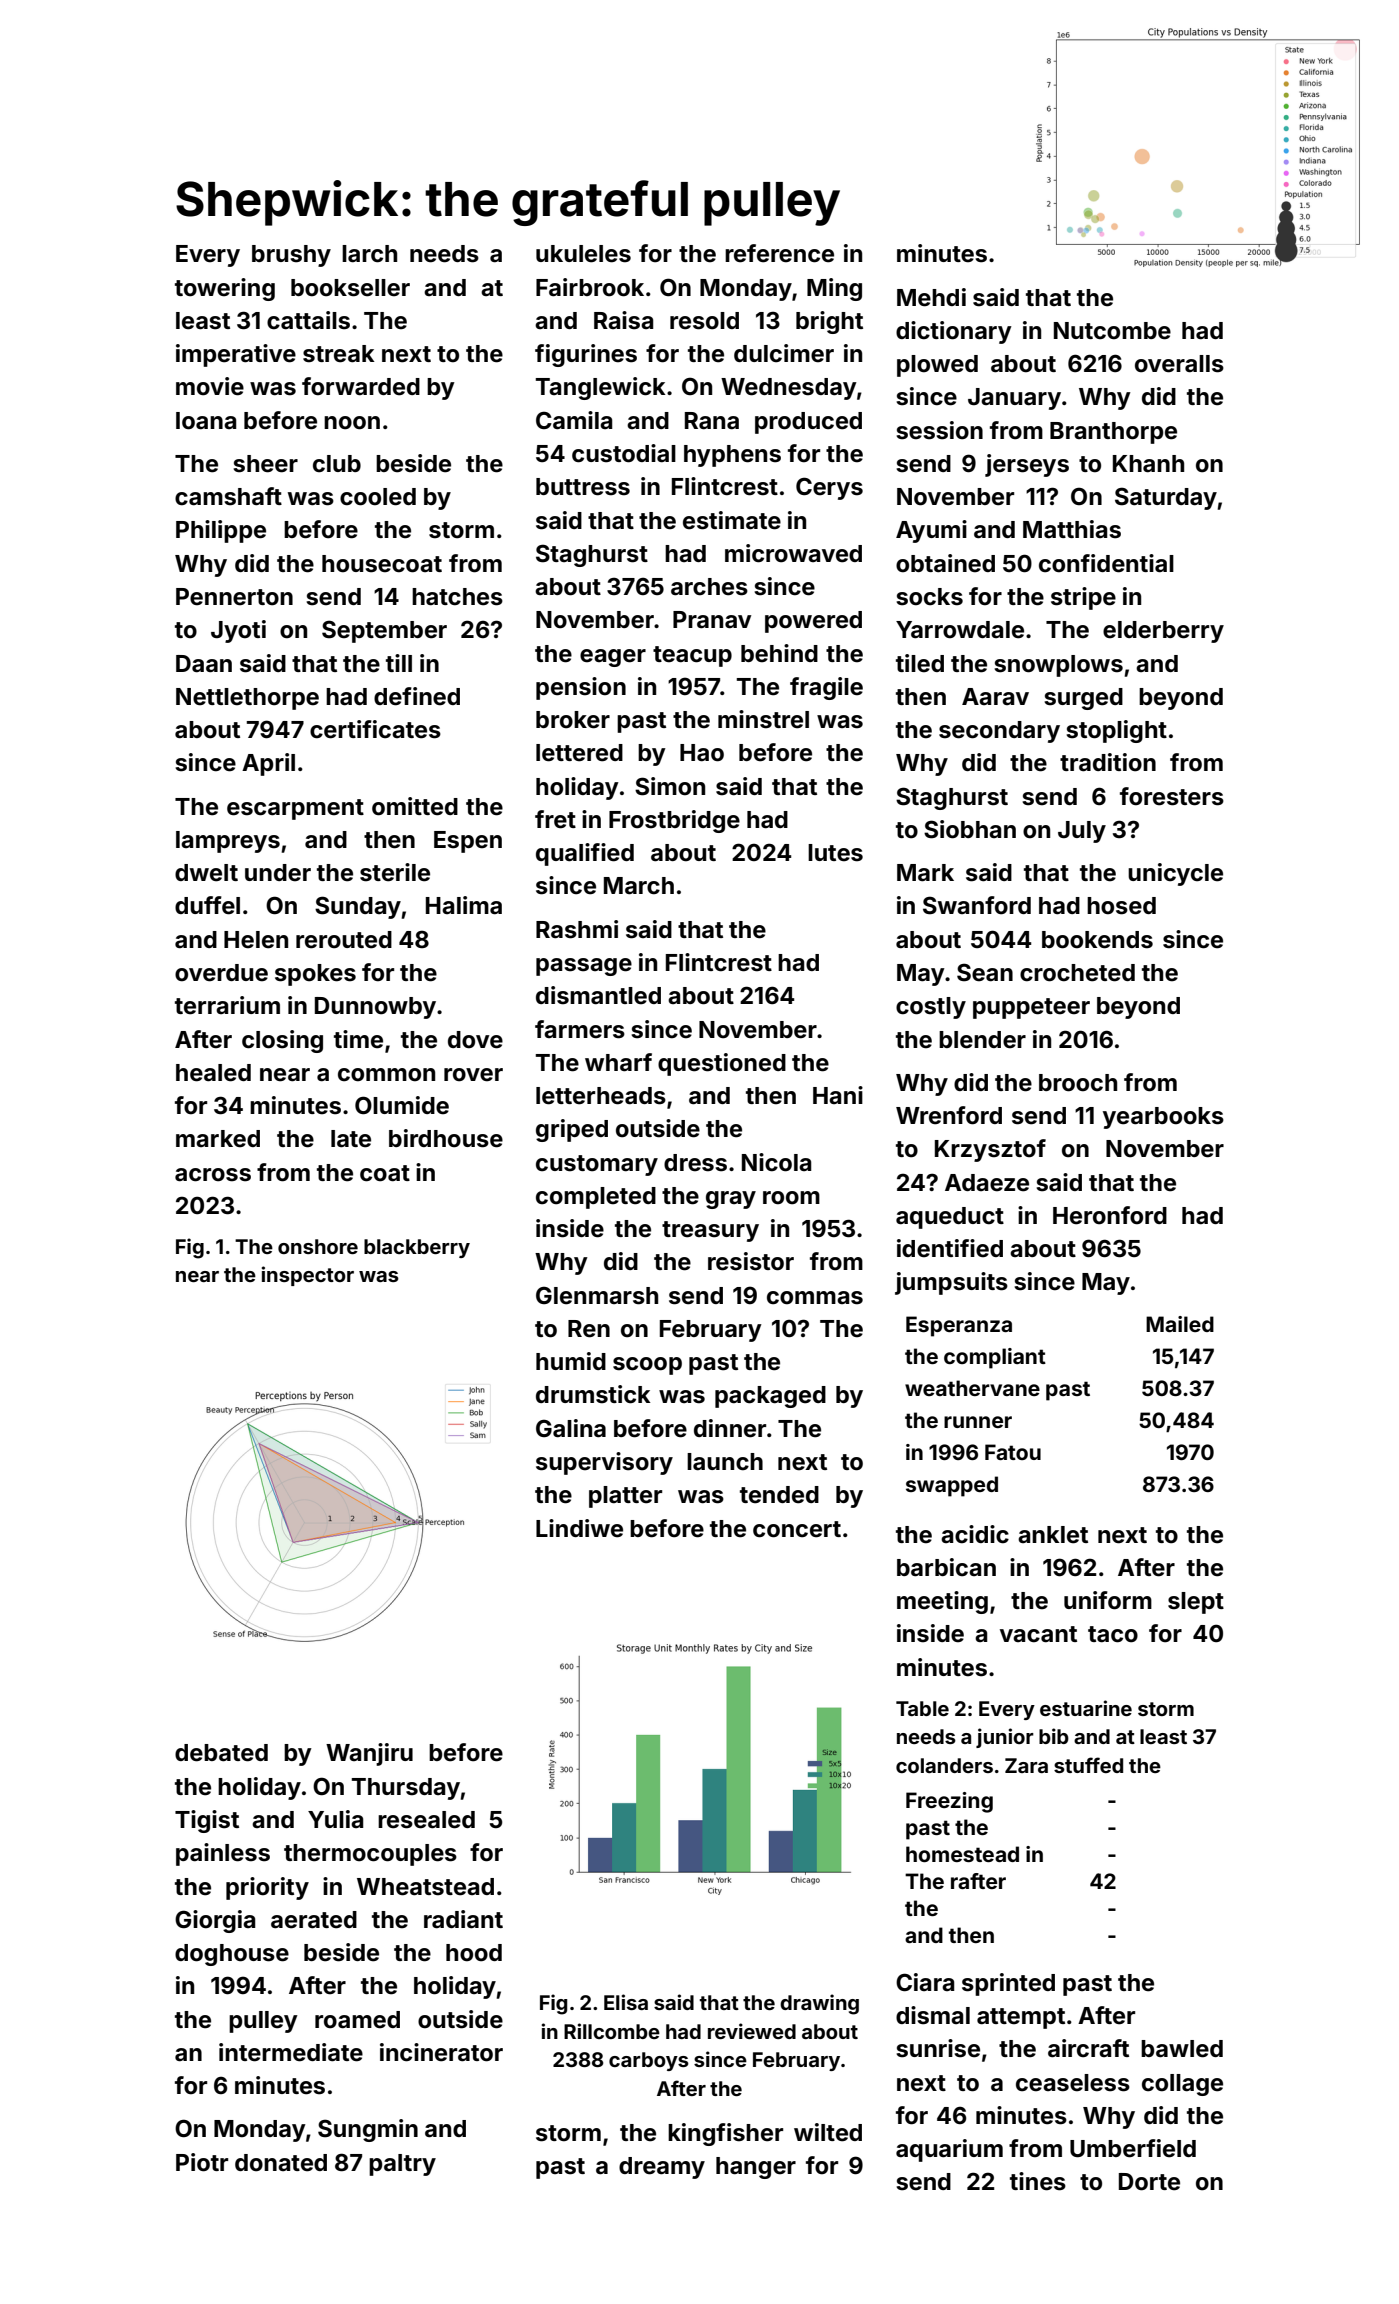  What do you see at coordinates (977, 905) in the screenshot?
I see `Swanford` at bounding box center [977, 905].
